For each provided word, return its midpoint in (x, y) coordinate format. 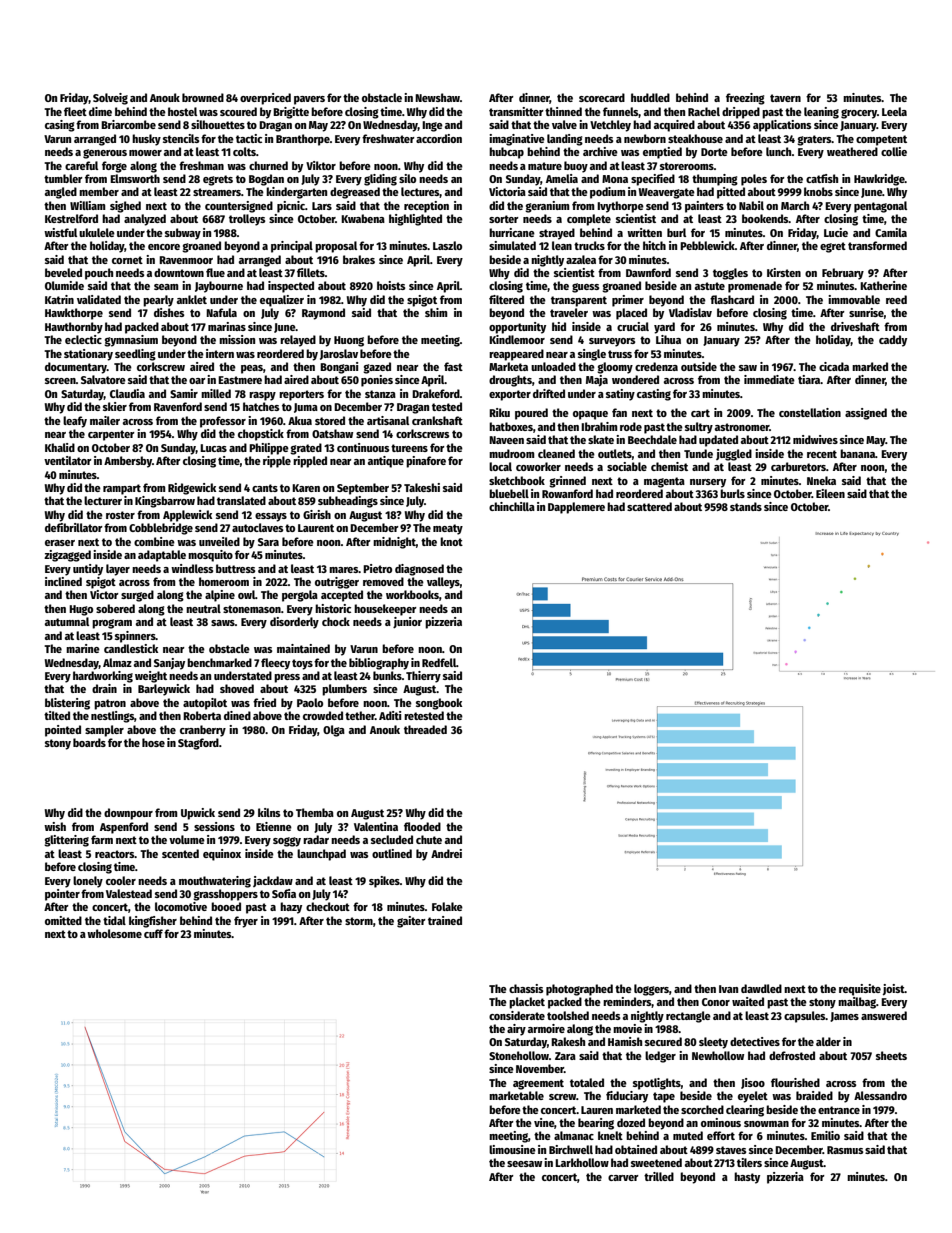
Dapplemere (576, 508)
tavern (785, 98)
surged (137, 596)
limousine (512, 1149)
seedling (135, 355)
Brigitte (291, 113)
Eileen (830, 493)
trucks (589, 245)
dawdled (761, 988)
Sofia (284, 893)
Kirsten (784, 272)
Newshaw (437, 97)
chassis (526, 988)
